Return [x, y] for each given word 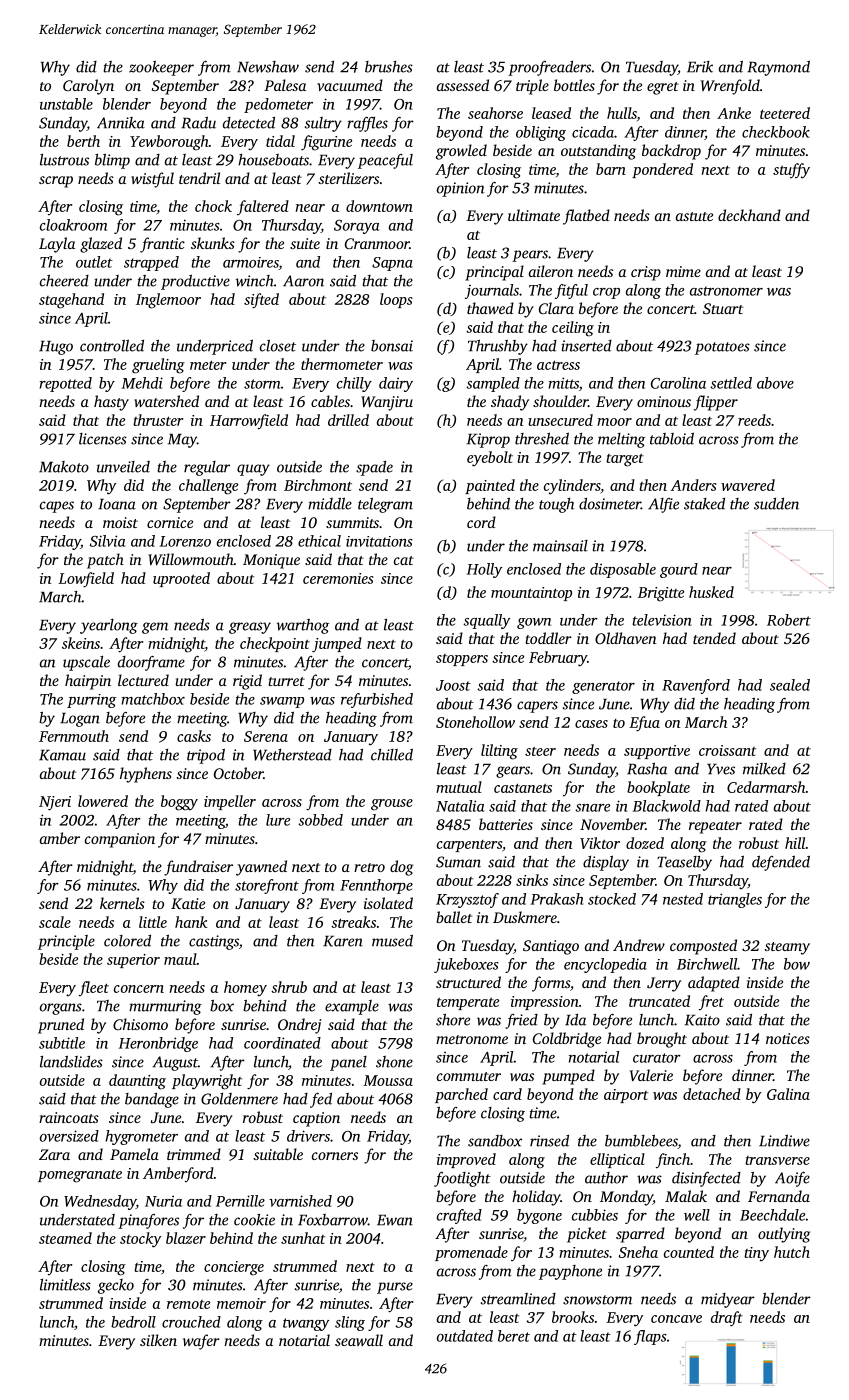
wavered [748, 485]
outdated [465, 1336]
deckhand [749, 215]
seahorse [495, 113]
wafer [201, 1342]
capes [57, 507]
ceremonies [338, 578]
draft [727, 1319]
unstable [66, 104]
